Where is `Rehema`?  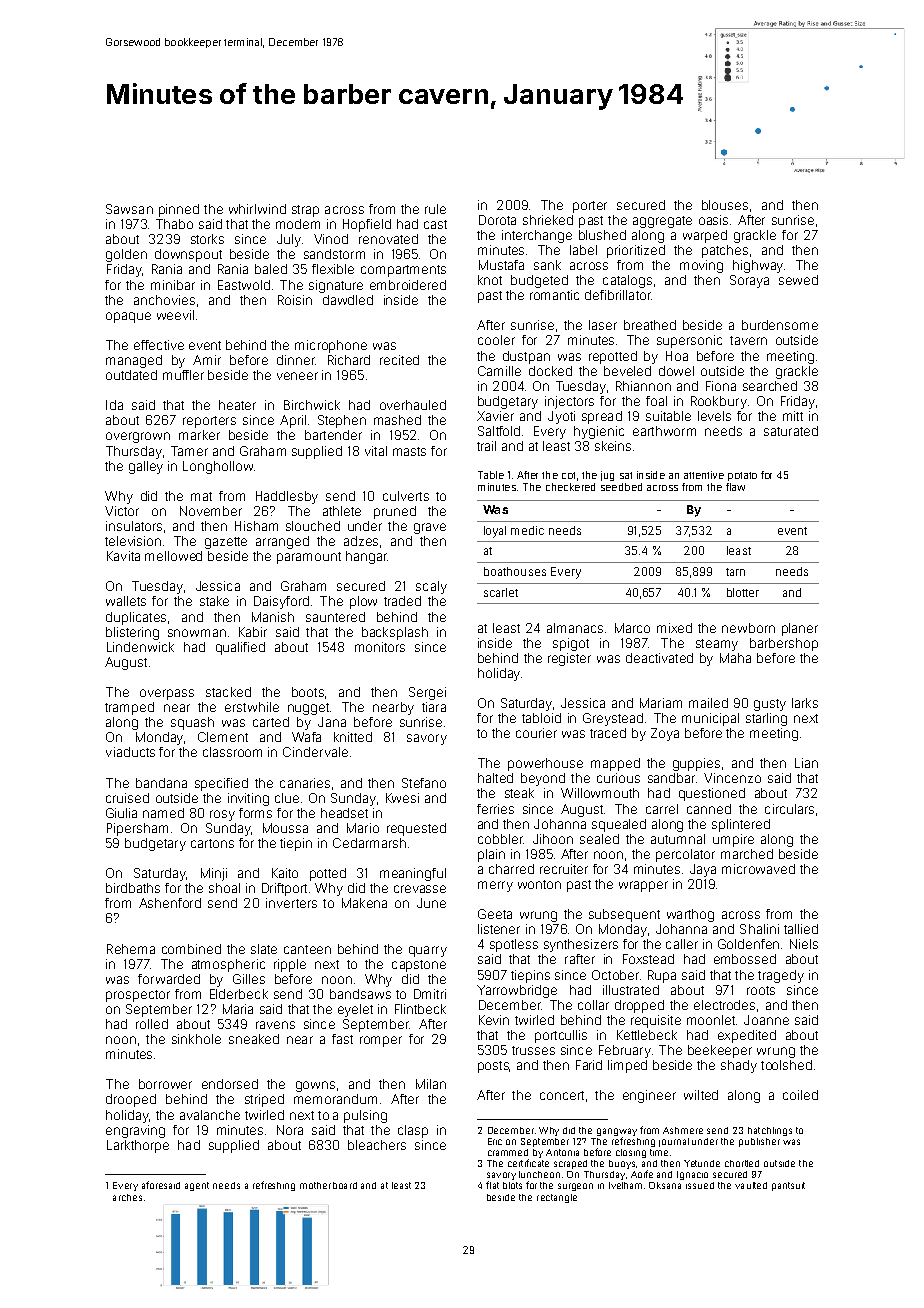
Rehema is located at coordinates (131, 949).
